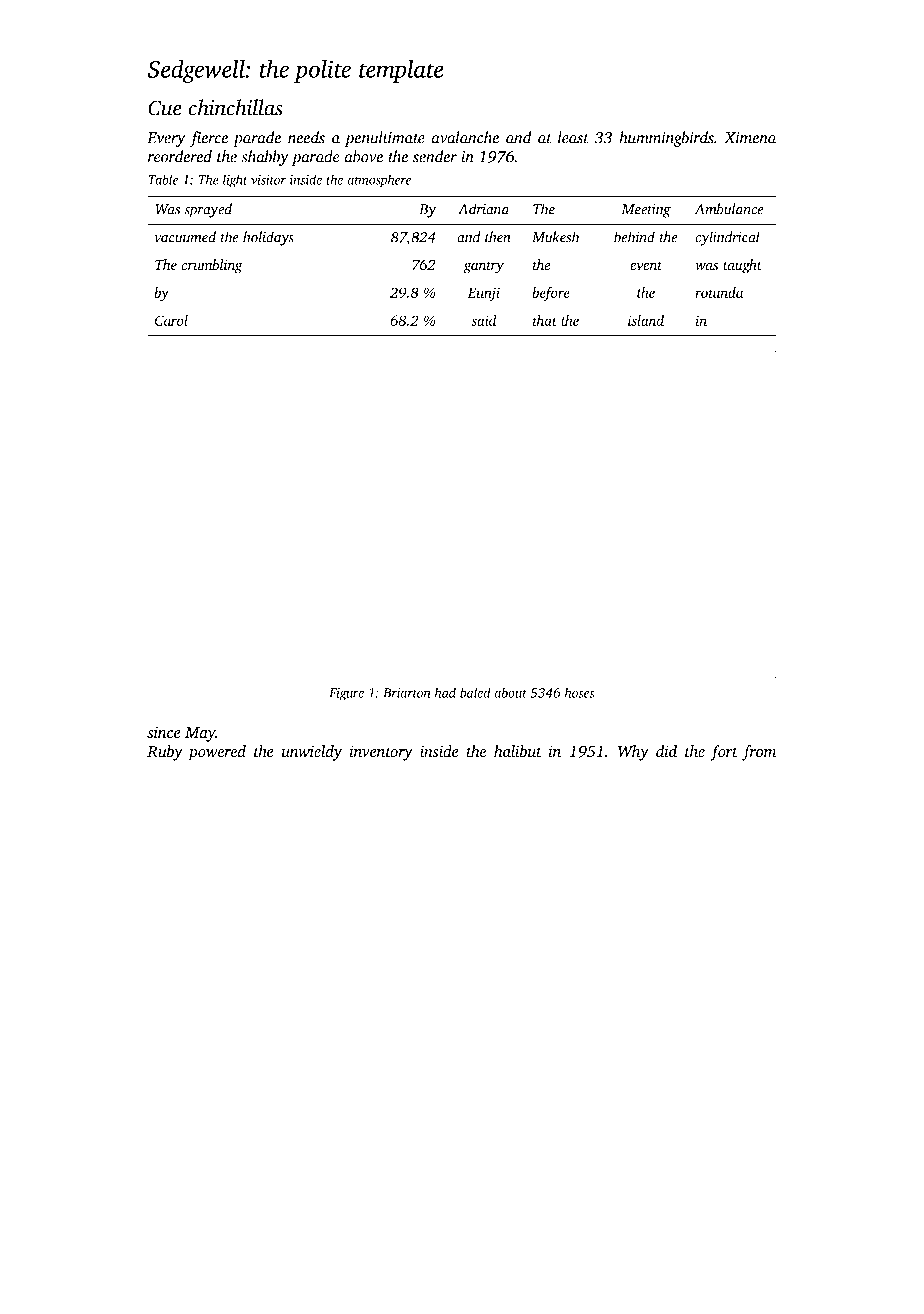 The image size is (924, 1314). Describe the element at coordinates (200, 734) in the image. I see `May` at that location.
